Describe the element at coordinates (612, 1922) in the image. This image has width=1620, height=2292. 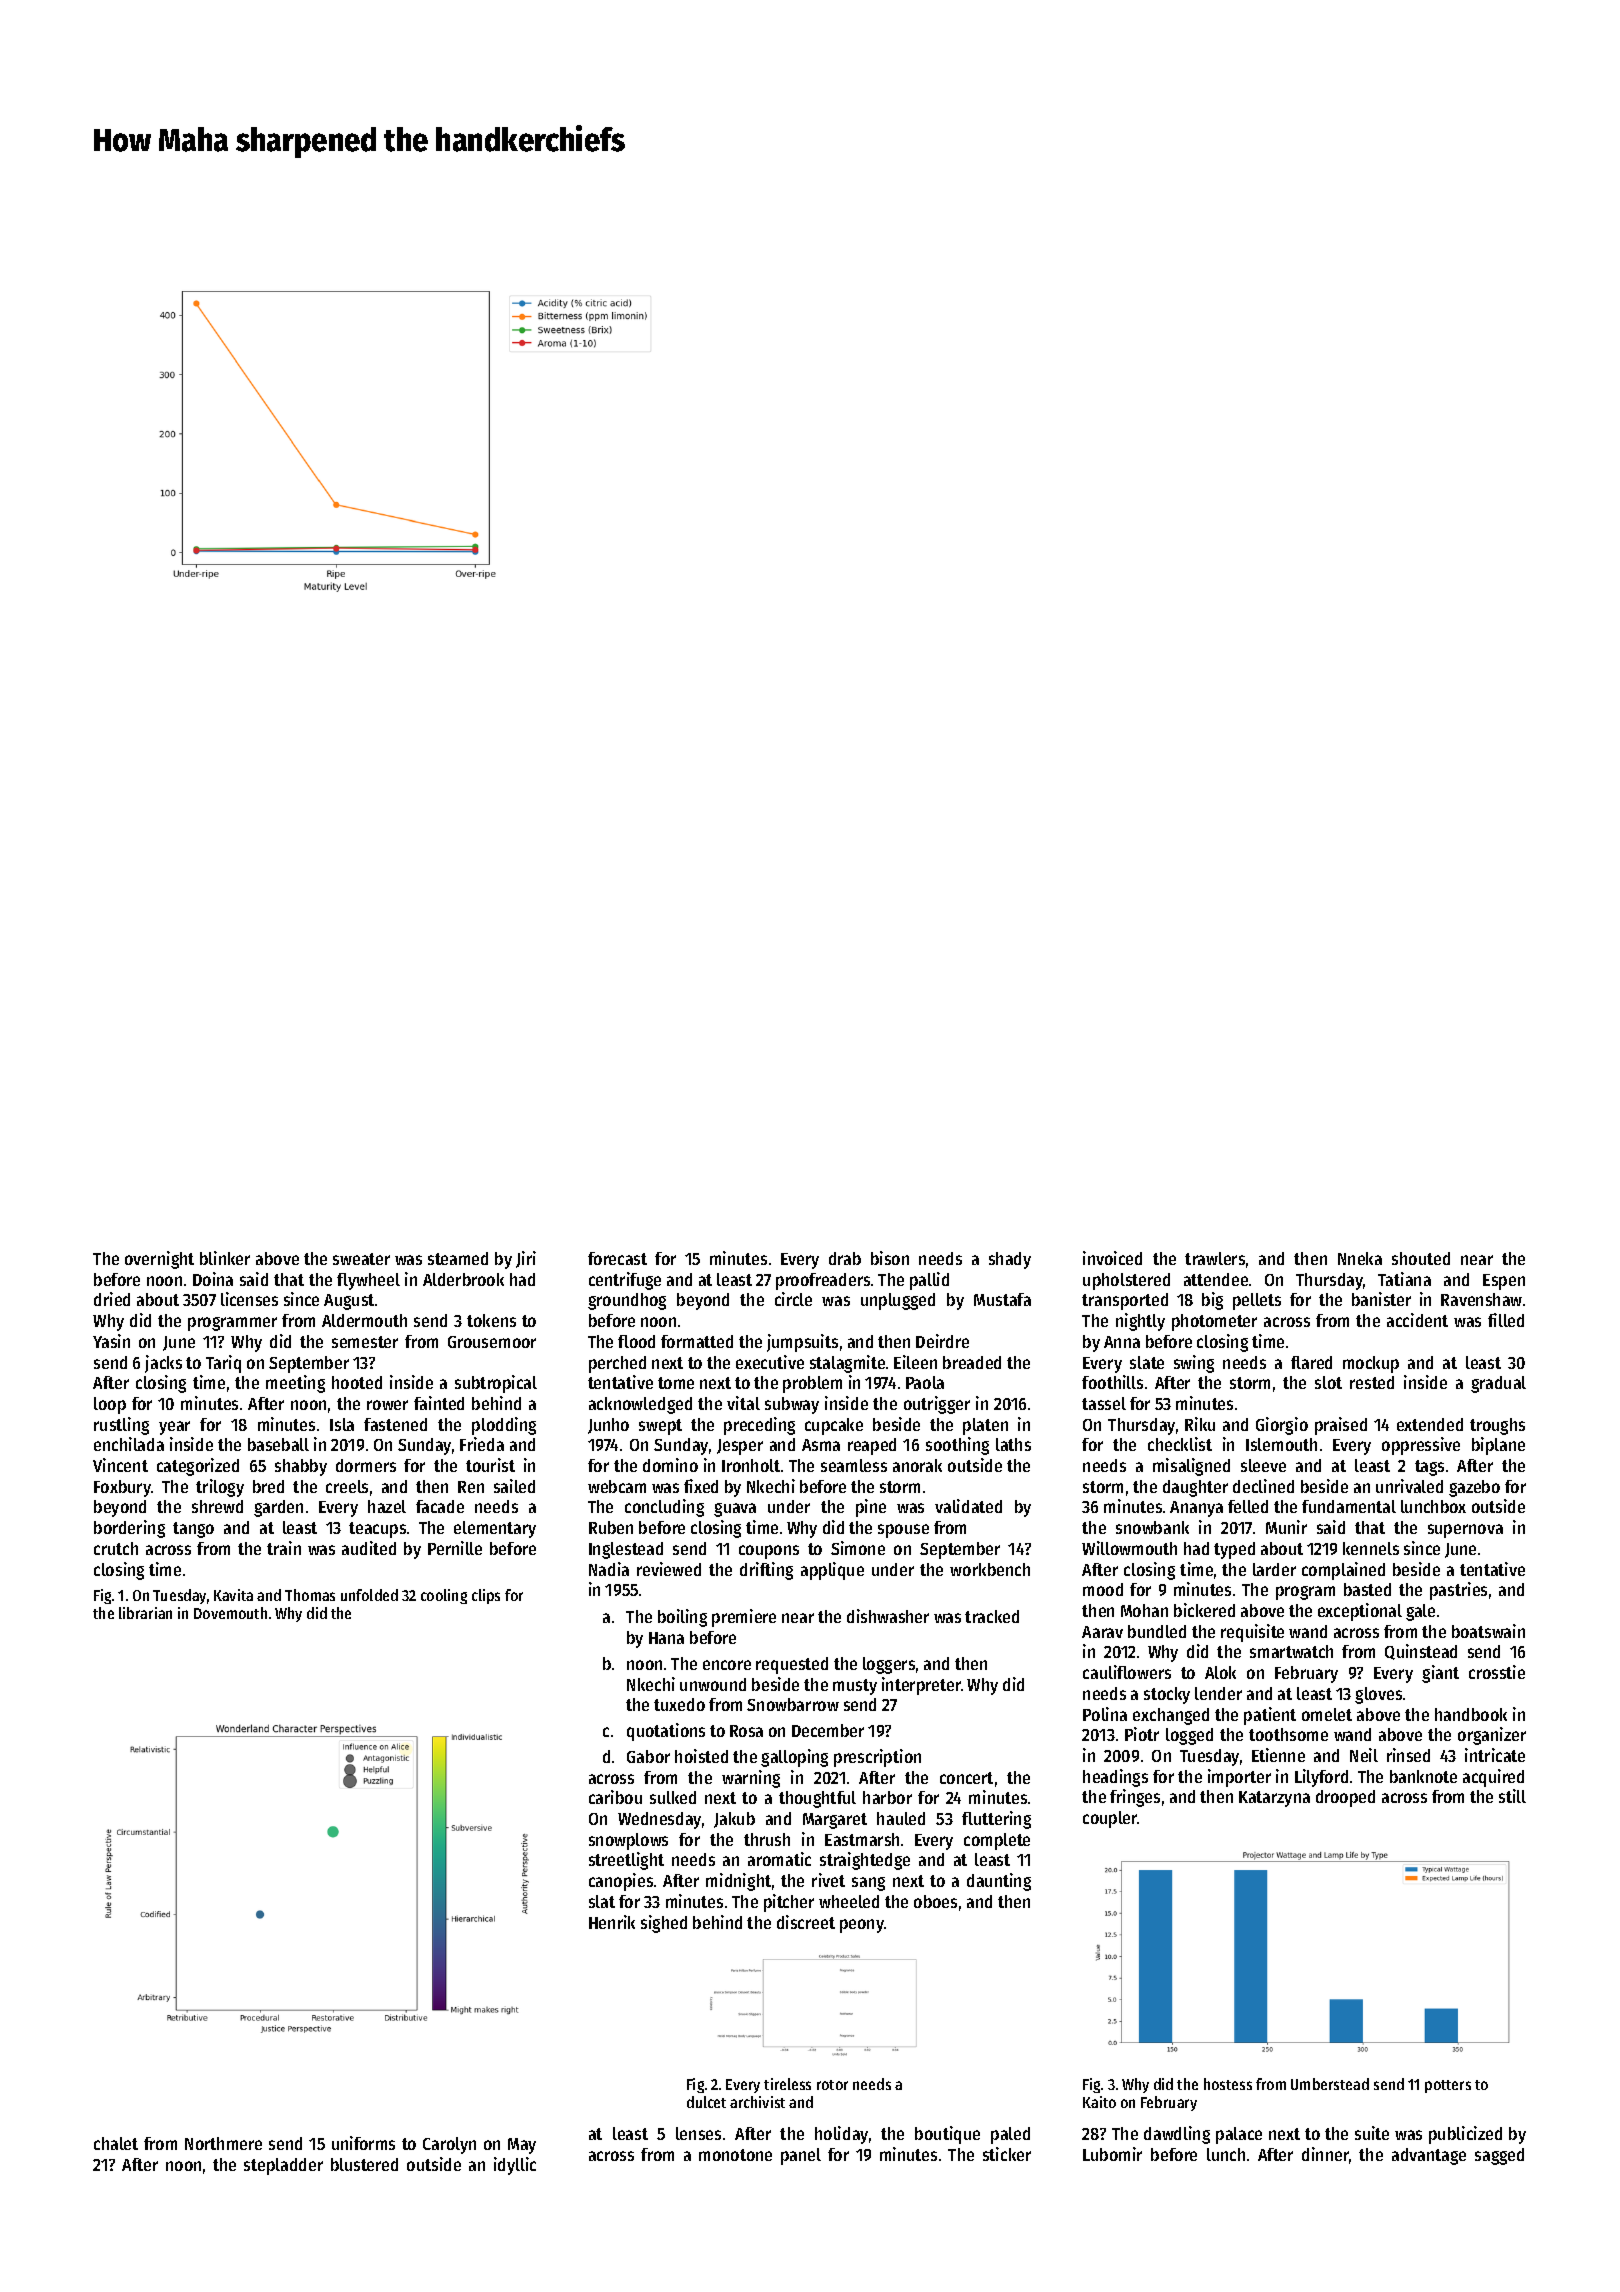
I see `Henrik` at that location.
